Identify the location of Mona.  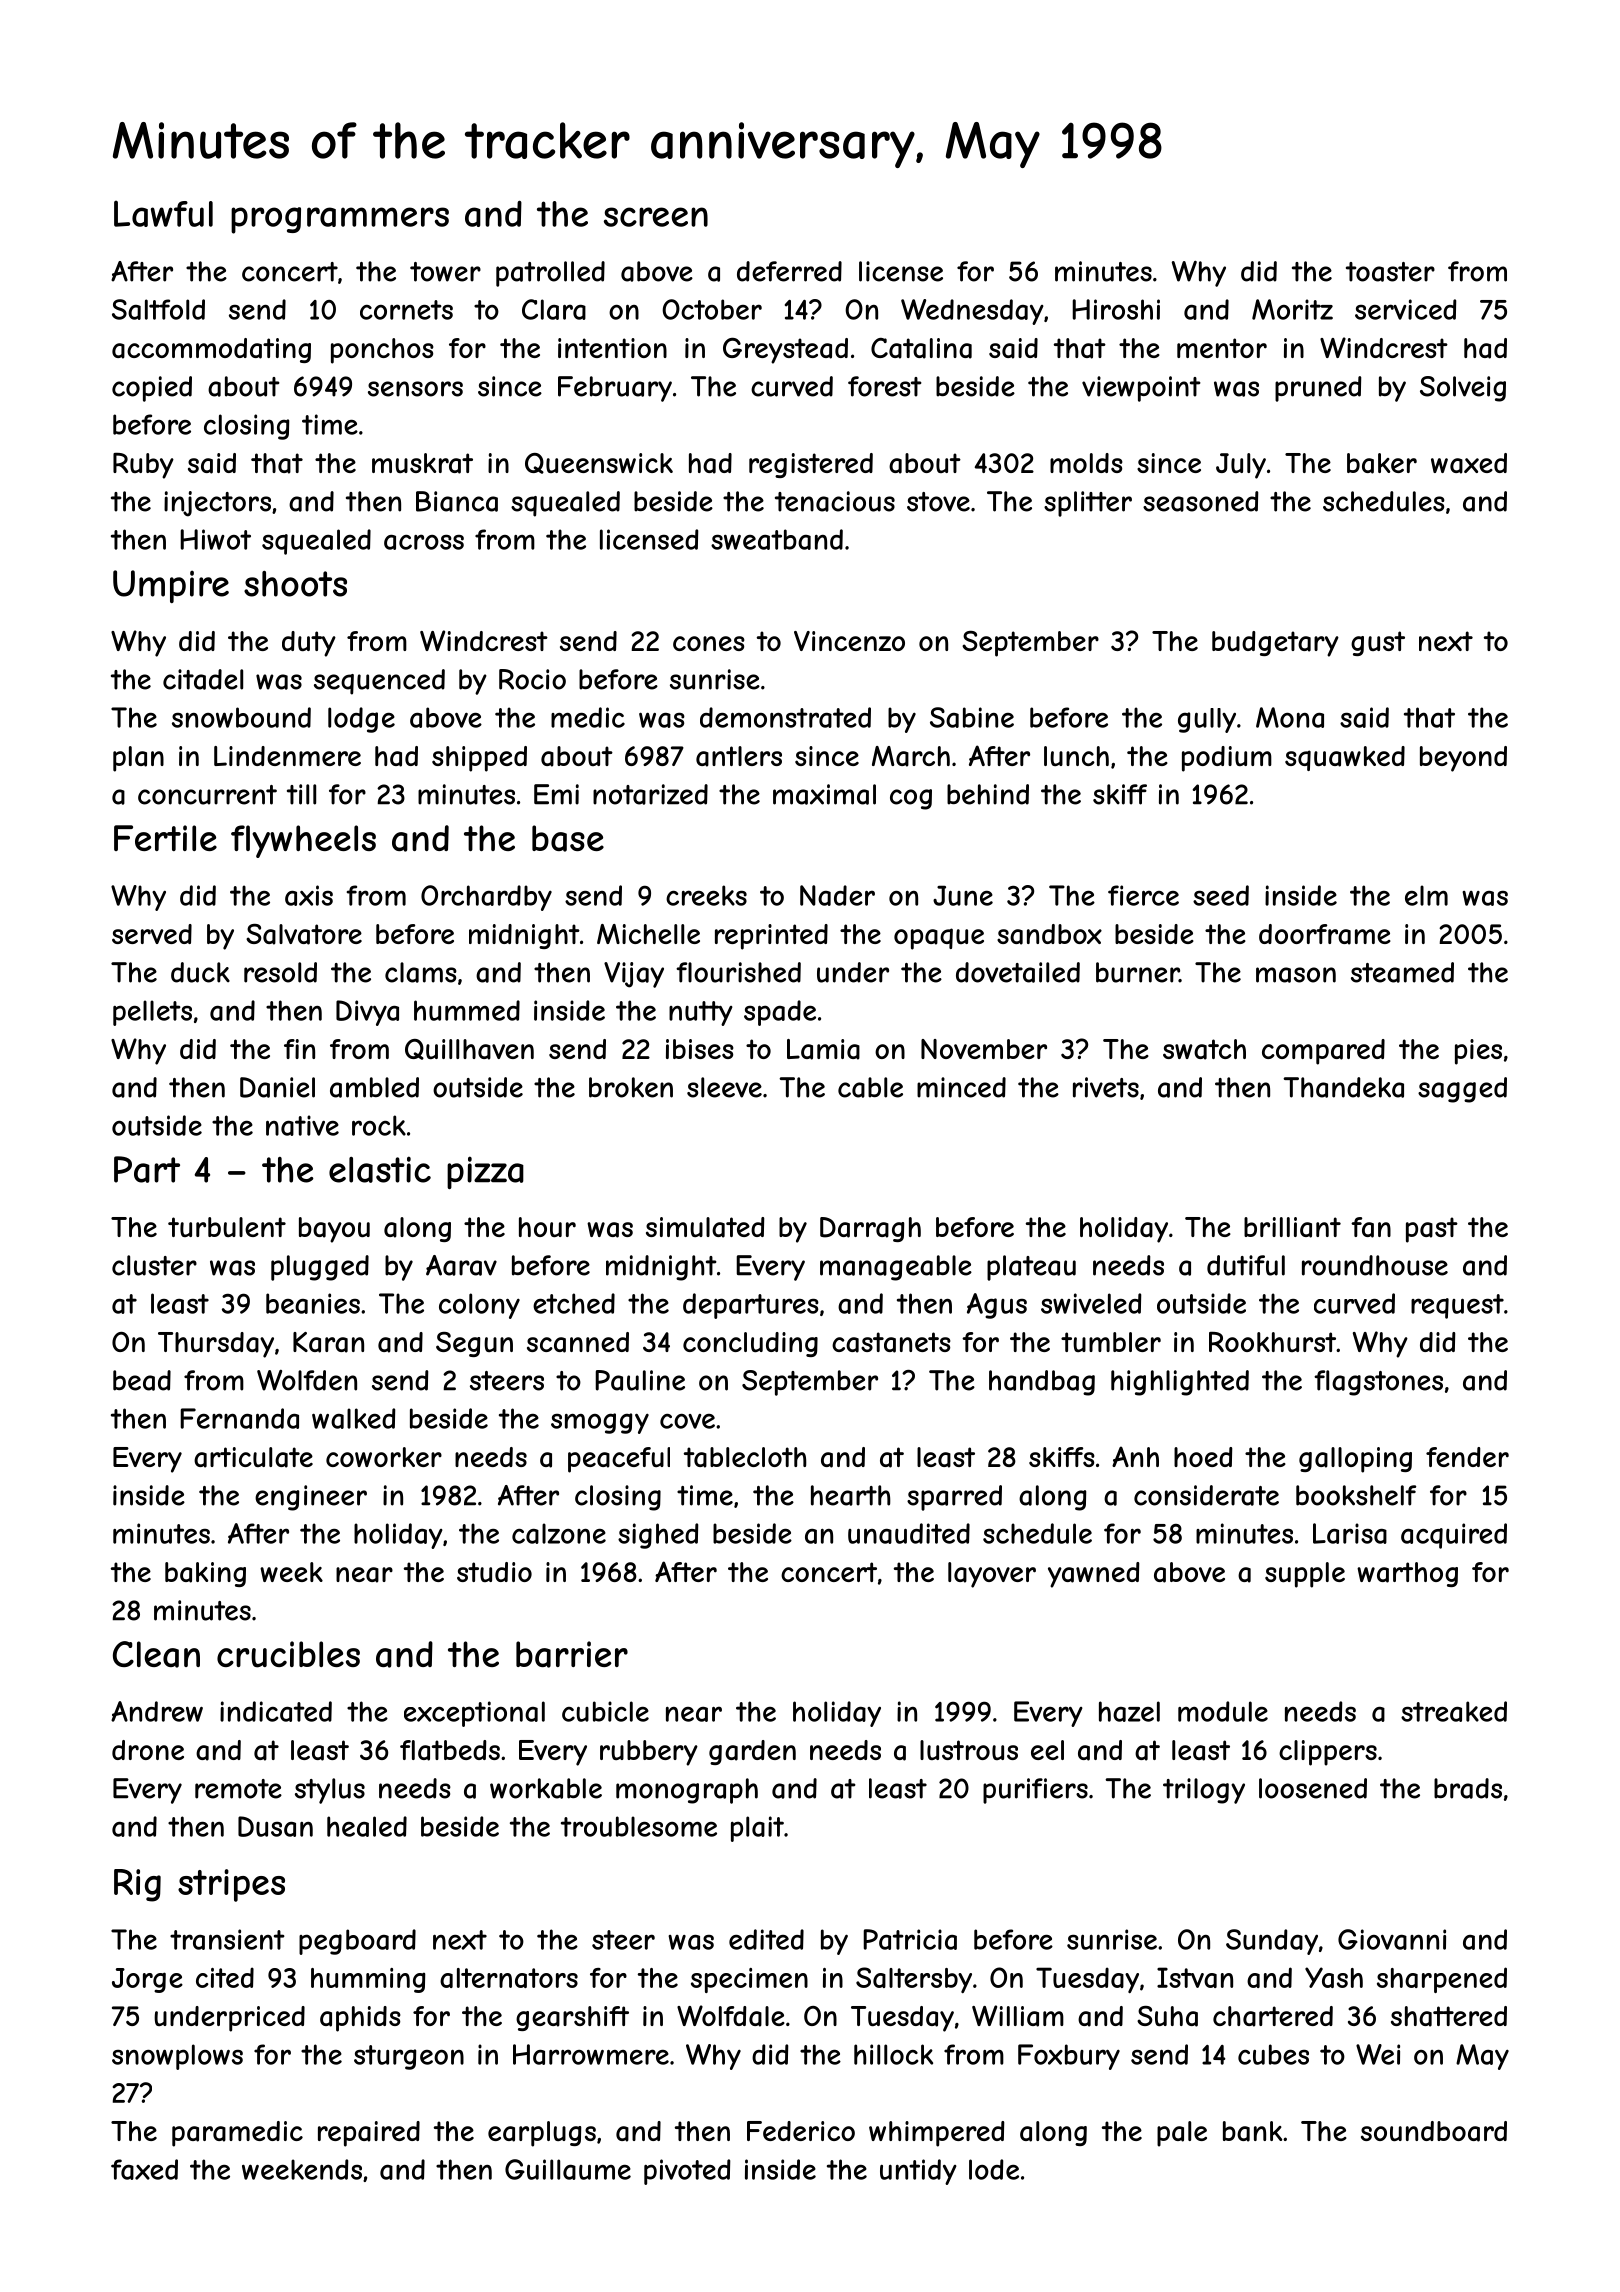
(1290, 717).
